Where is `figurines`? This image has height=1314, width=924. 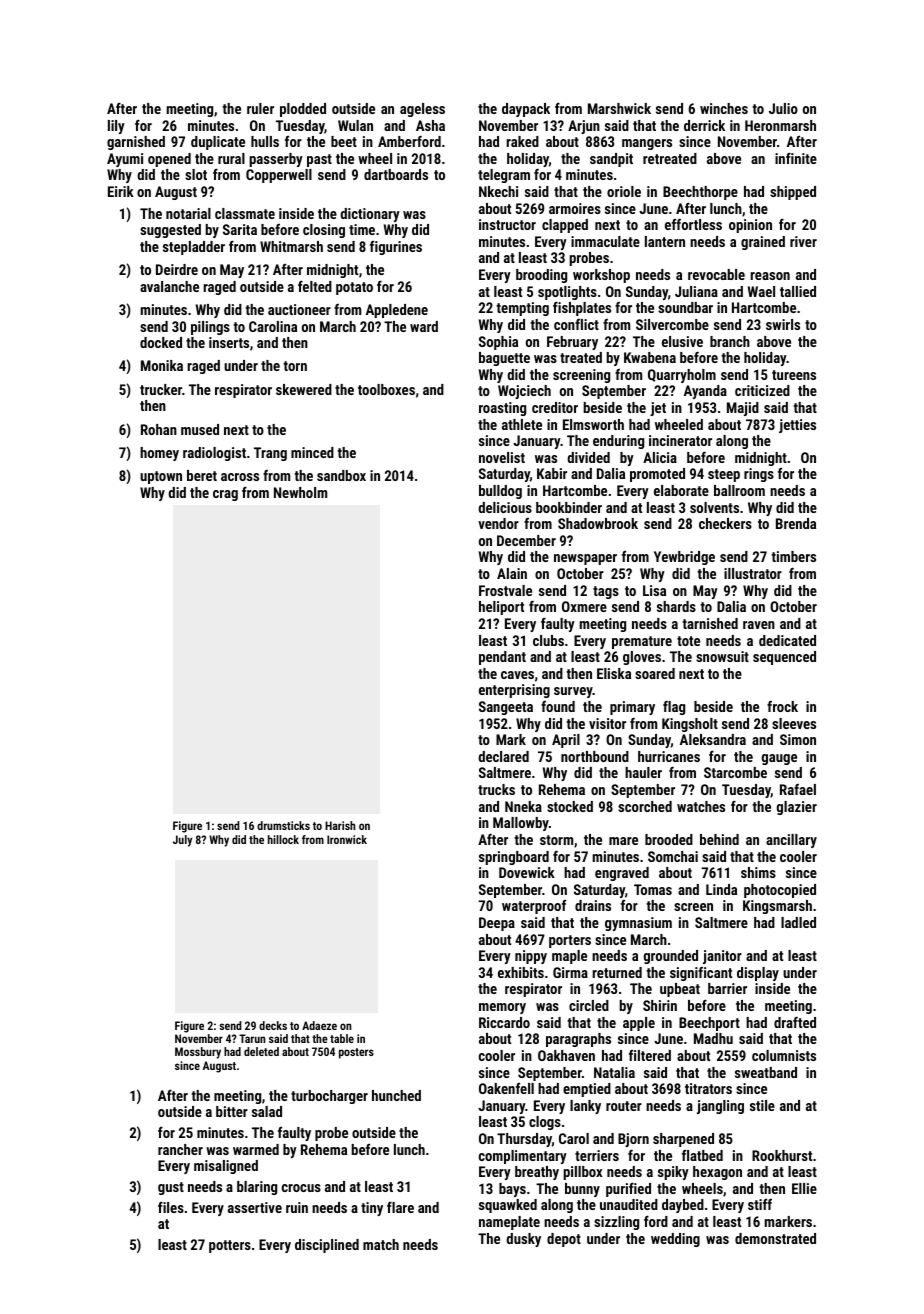
figurines is located at coordinates (396, 248).
